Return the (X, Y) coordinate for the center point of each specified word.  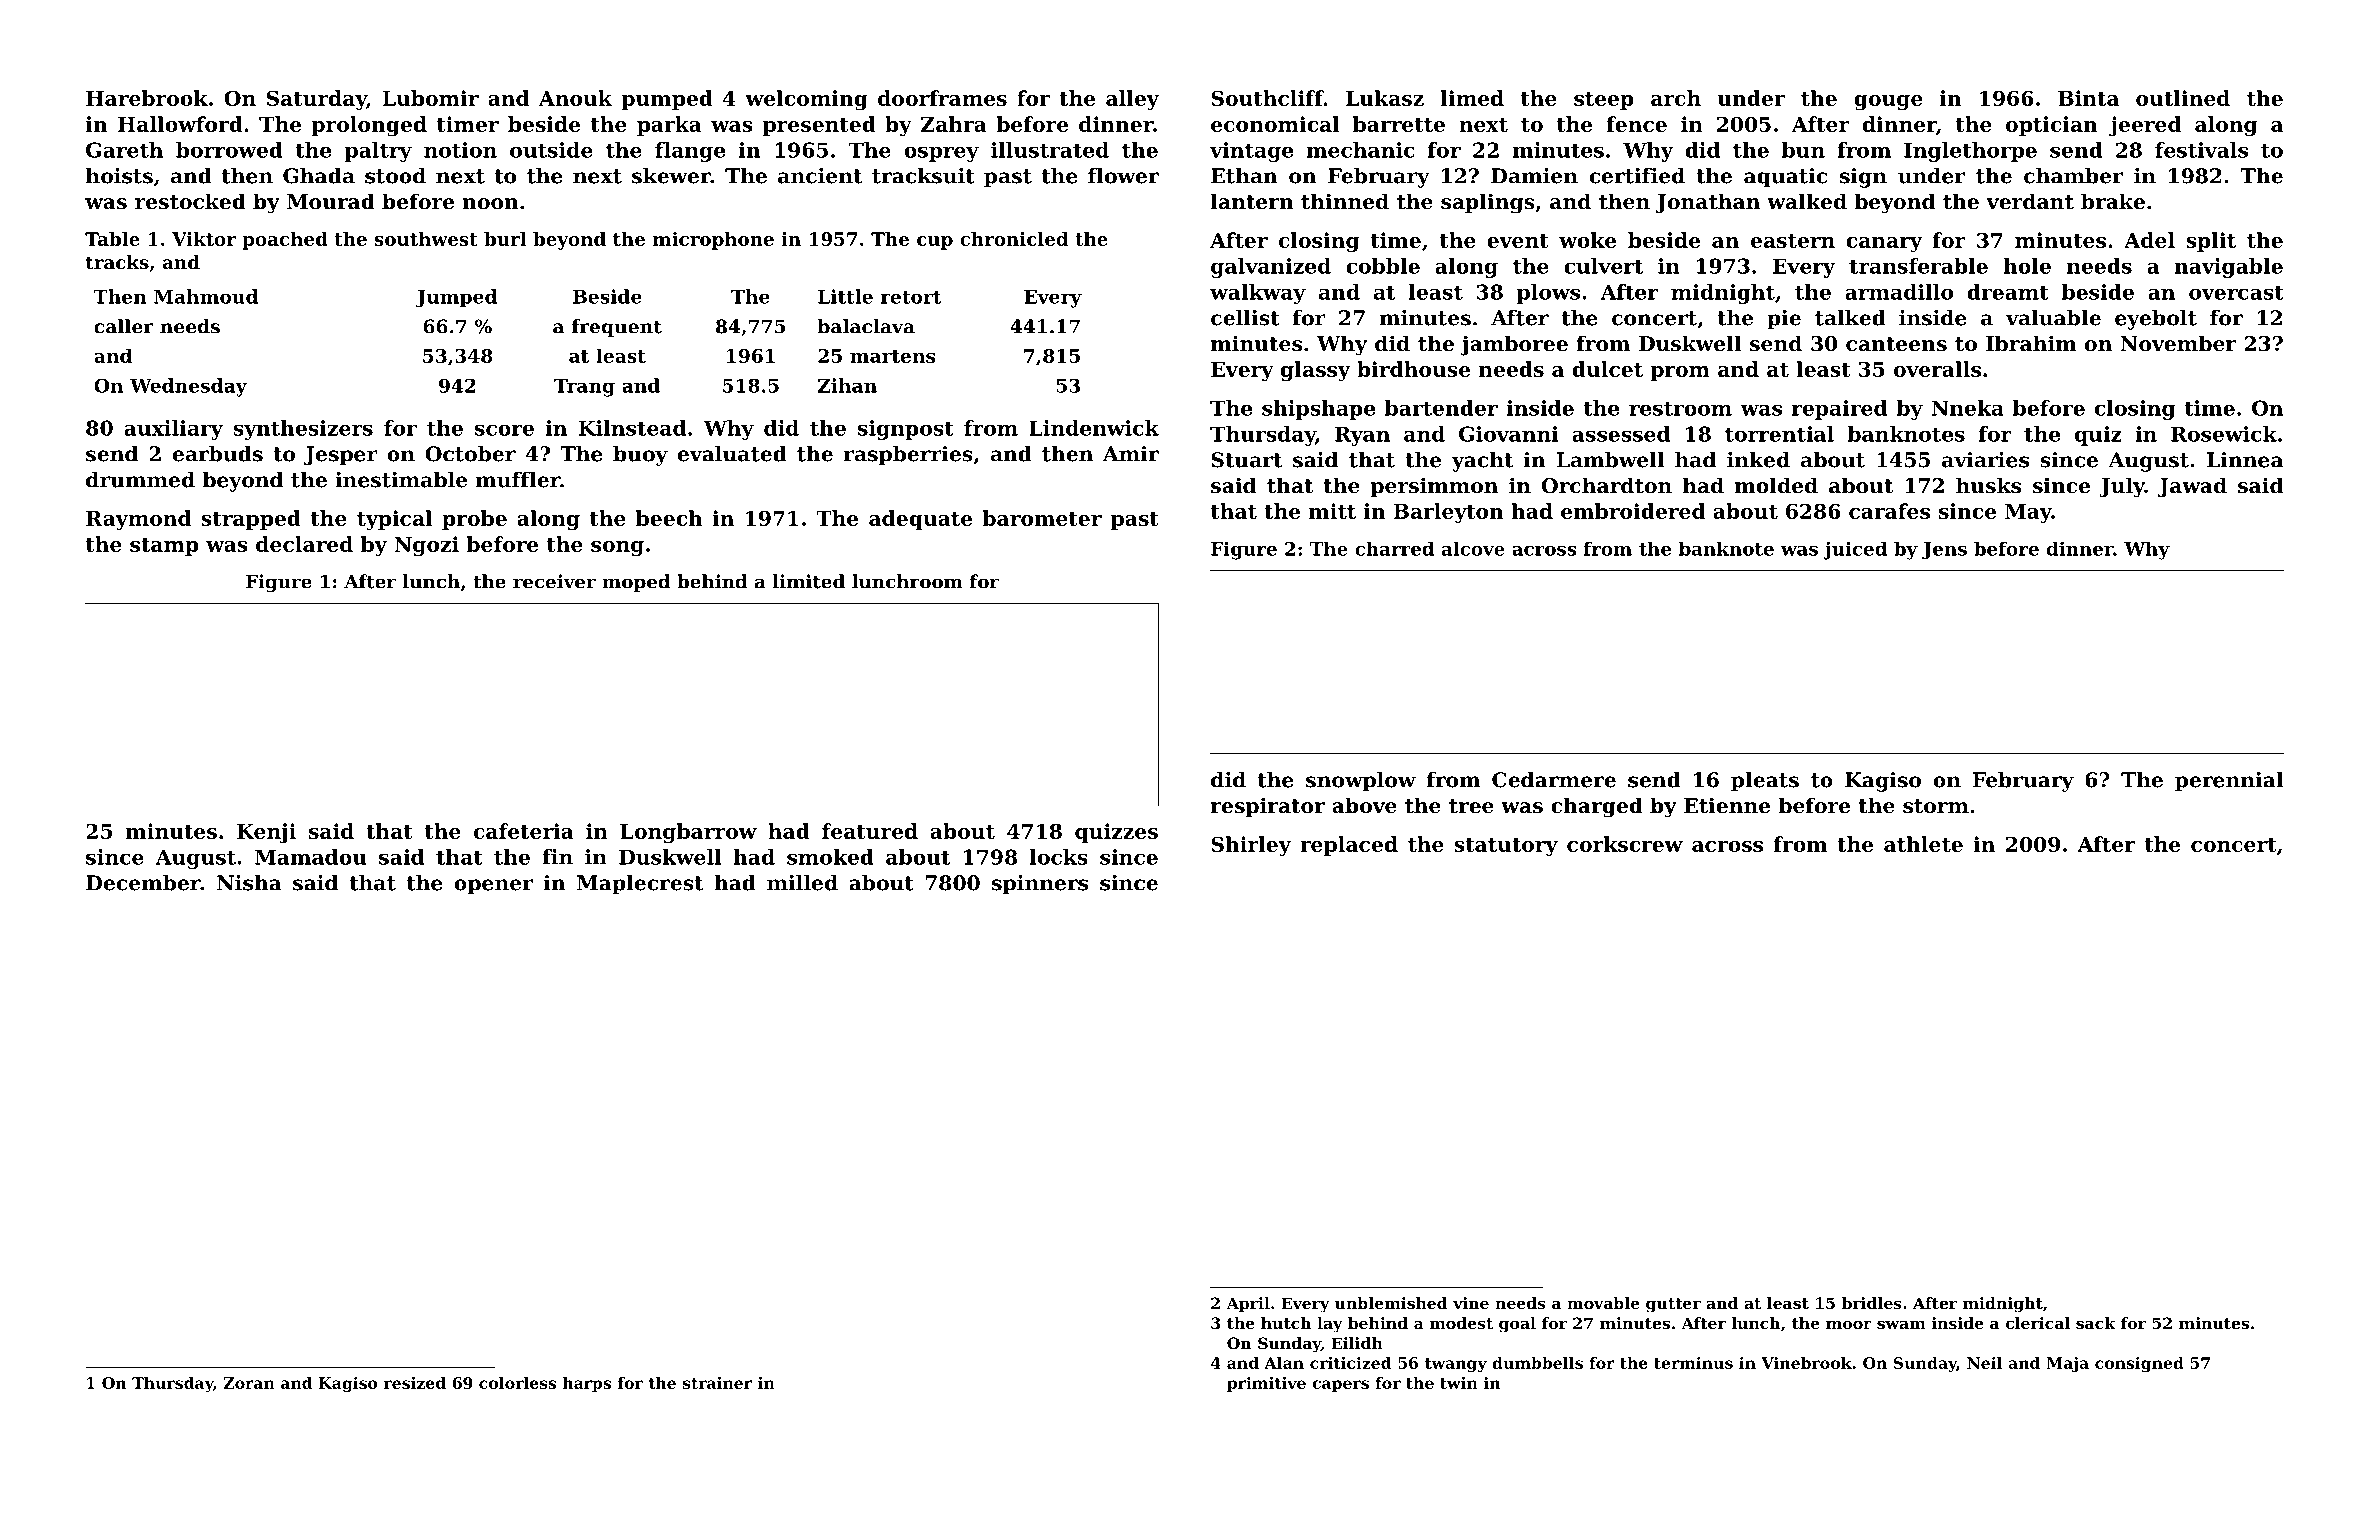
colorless (517, 1383)
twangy (1456, 1365)
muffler (518, 480)
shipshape (1318, 410)
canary (1884, 244)
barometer (1042, 518)
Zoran (249, 1383)
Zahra (954, 124)
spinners (1040, 885)
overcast (2236, 292)
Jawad (2192, 487)
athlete (1923, 844)
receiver (554, 581)
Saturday (317, 100)
